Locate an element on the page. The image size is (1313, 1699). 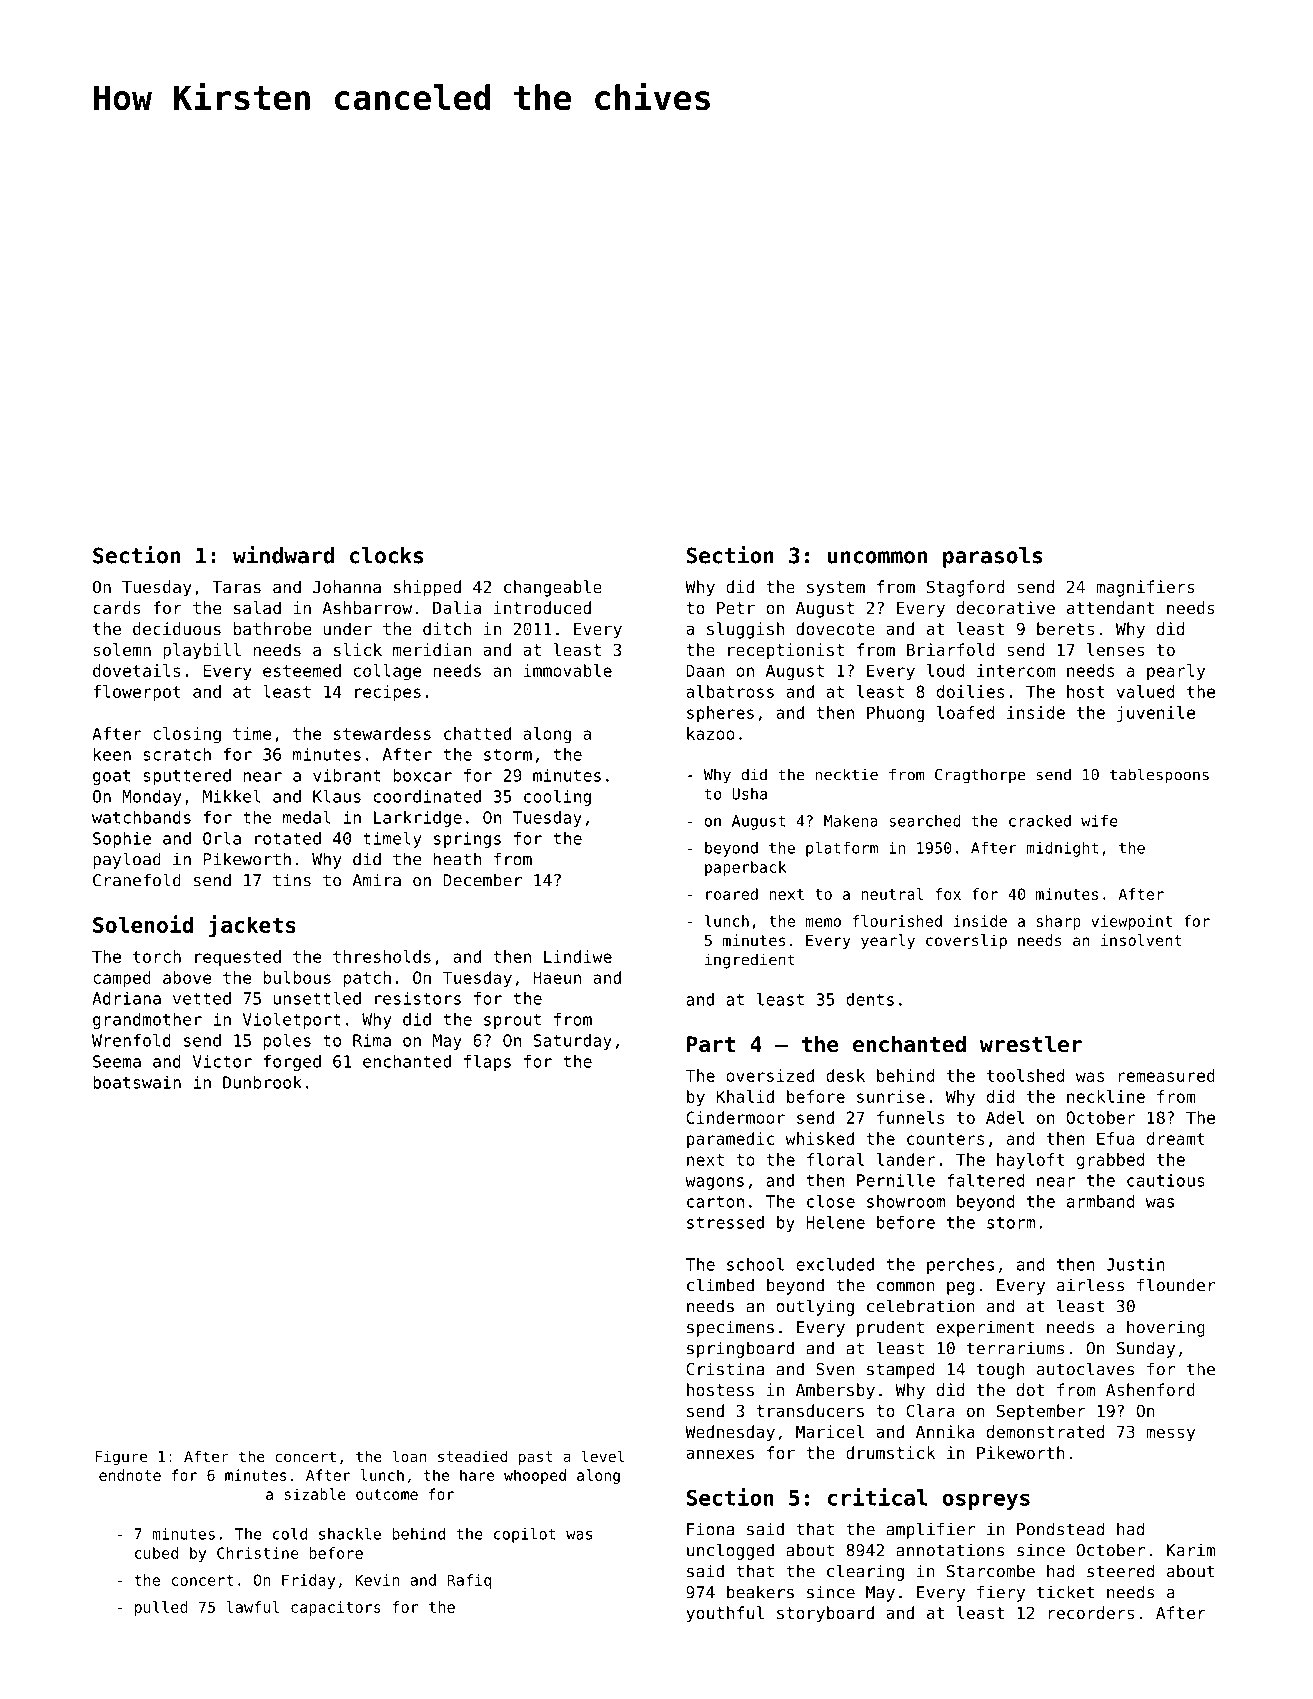
pulled is located at coordinates (161, 1608).
